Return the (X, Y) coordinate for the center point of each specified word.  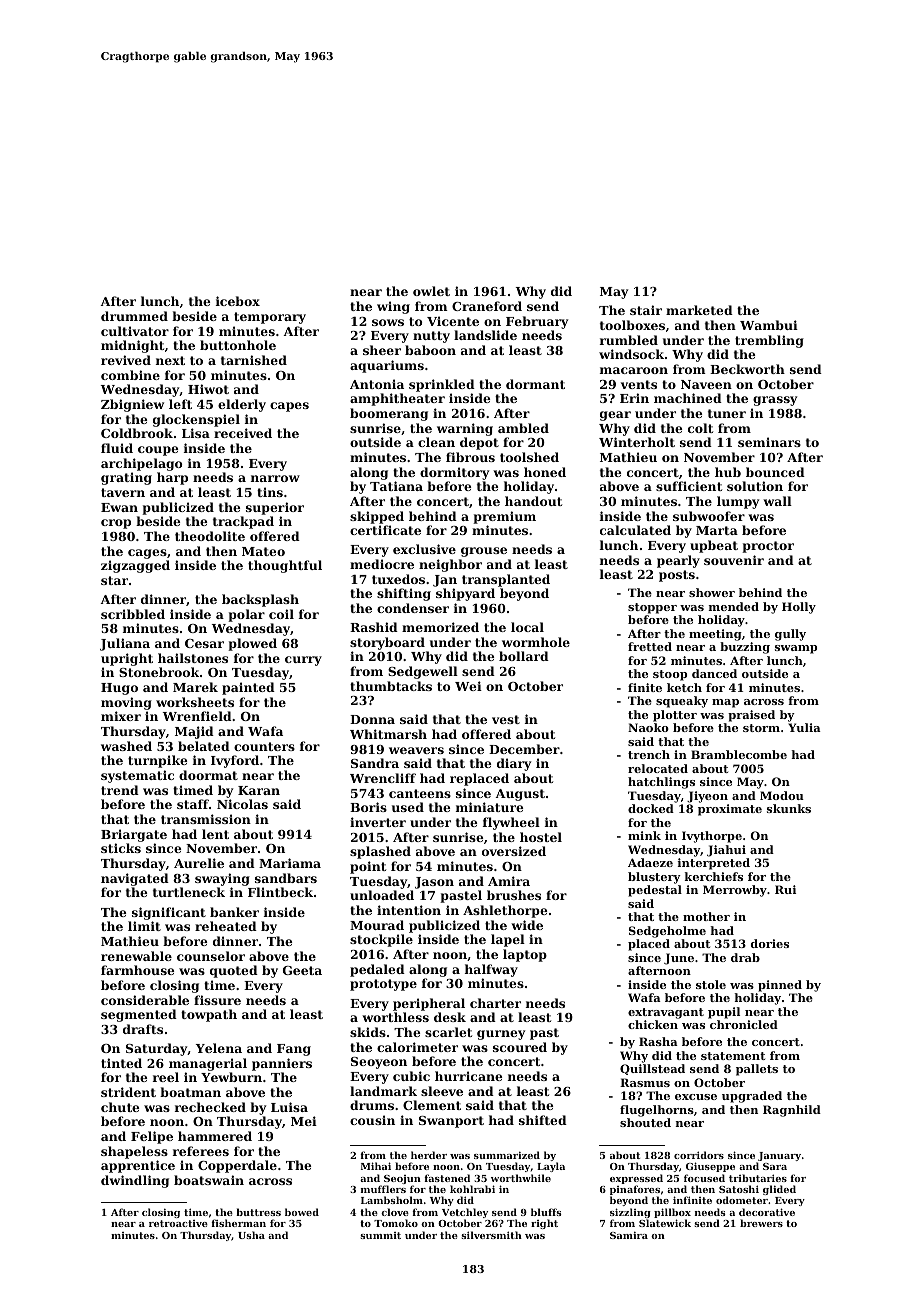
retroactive (178, 1223)
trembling (769, 341)
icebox (238, 301)
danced (714, 673)
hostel (541, 837)
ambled (523, 428)
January (779, 1156)
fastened (447, 1178)
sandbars (286, 878)
